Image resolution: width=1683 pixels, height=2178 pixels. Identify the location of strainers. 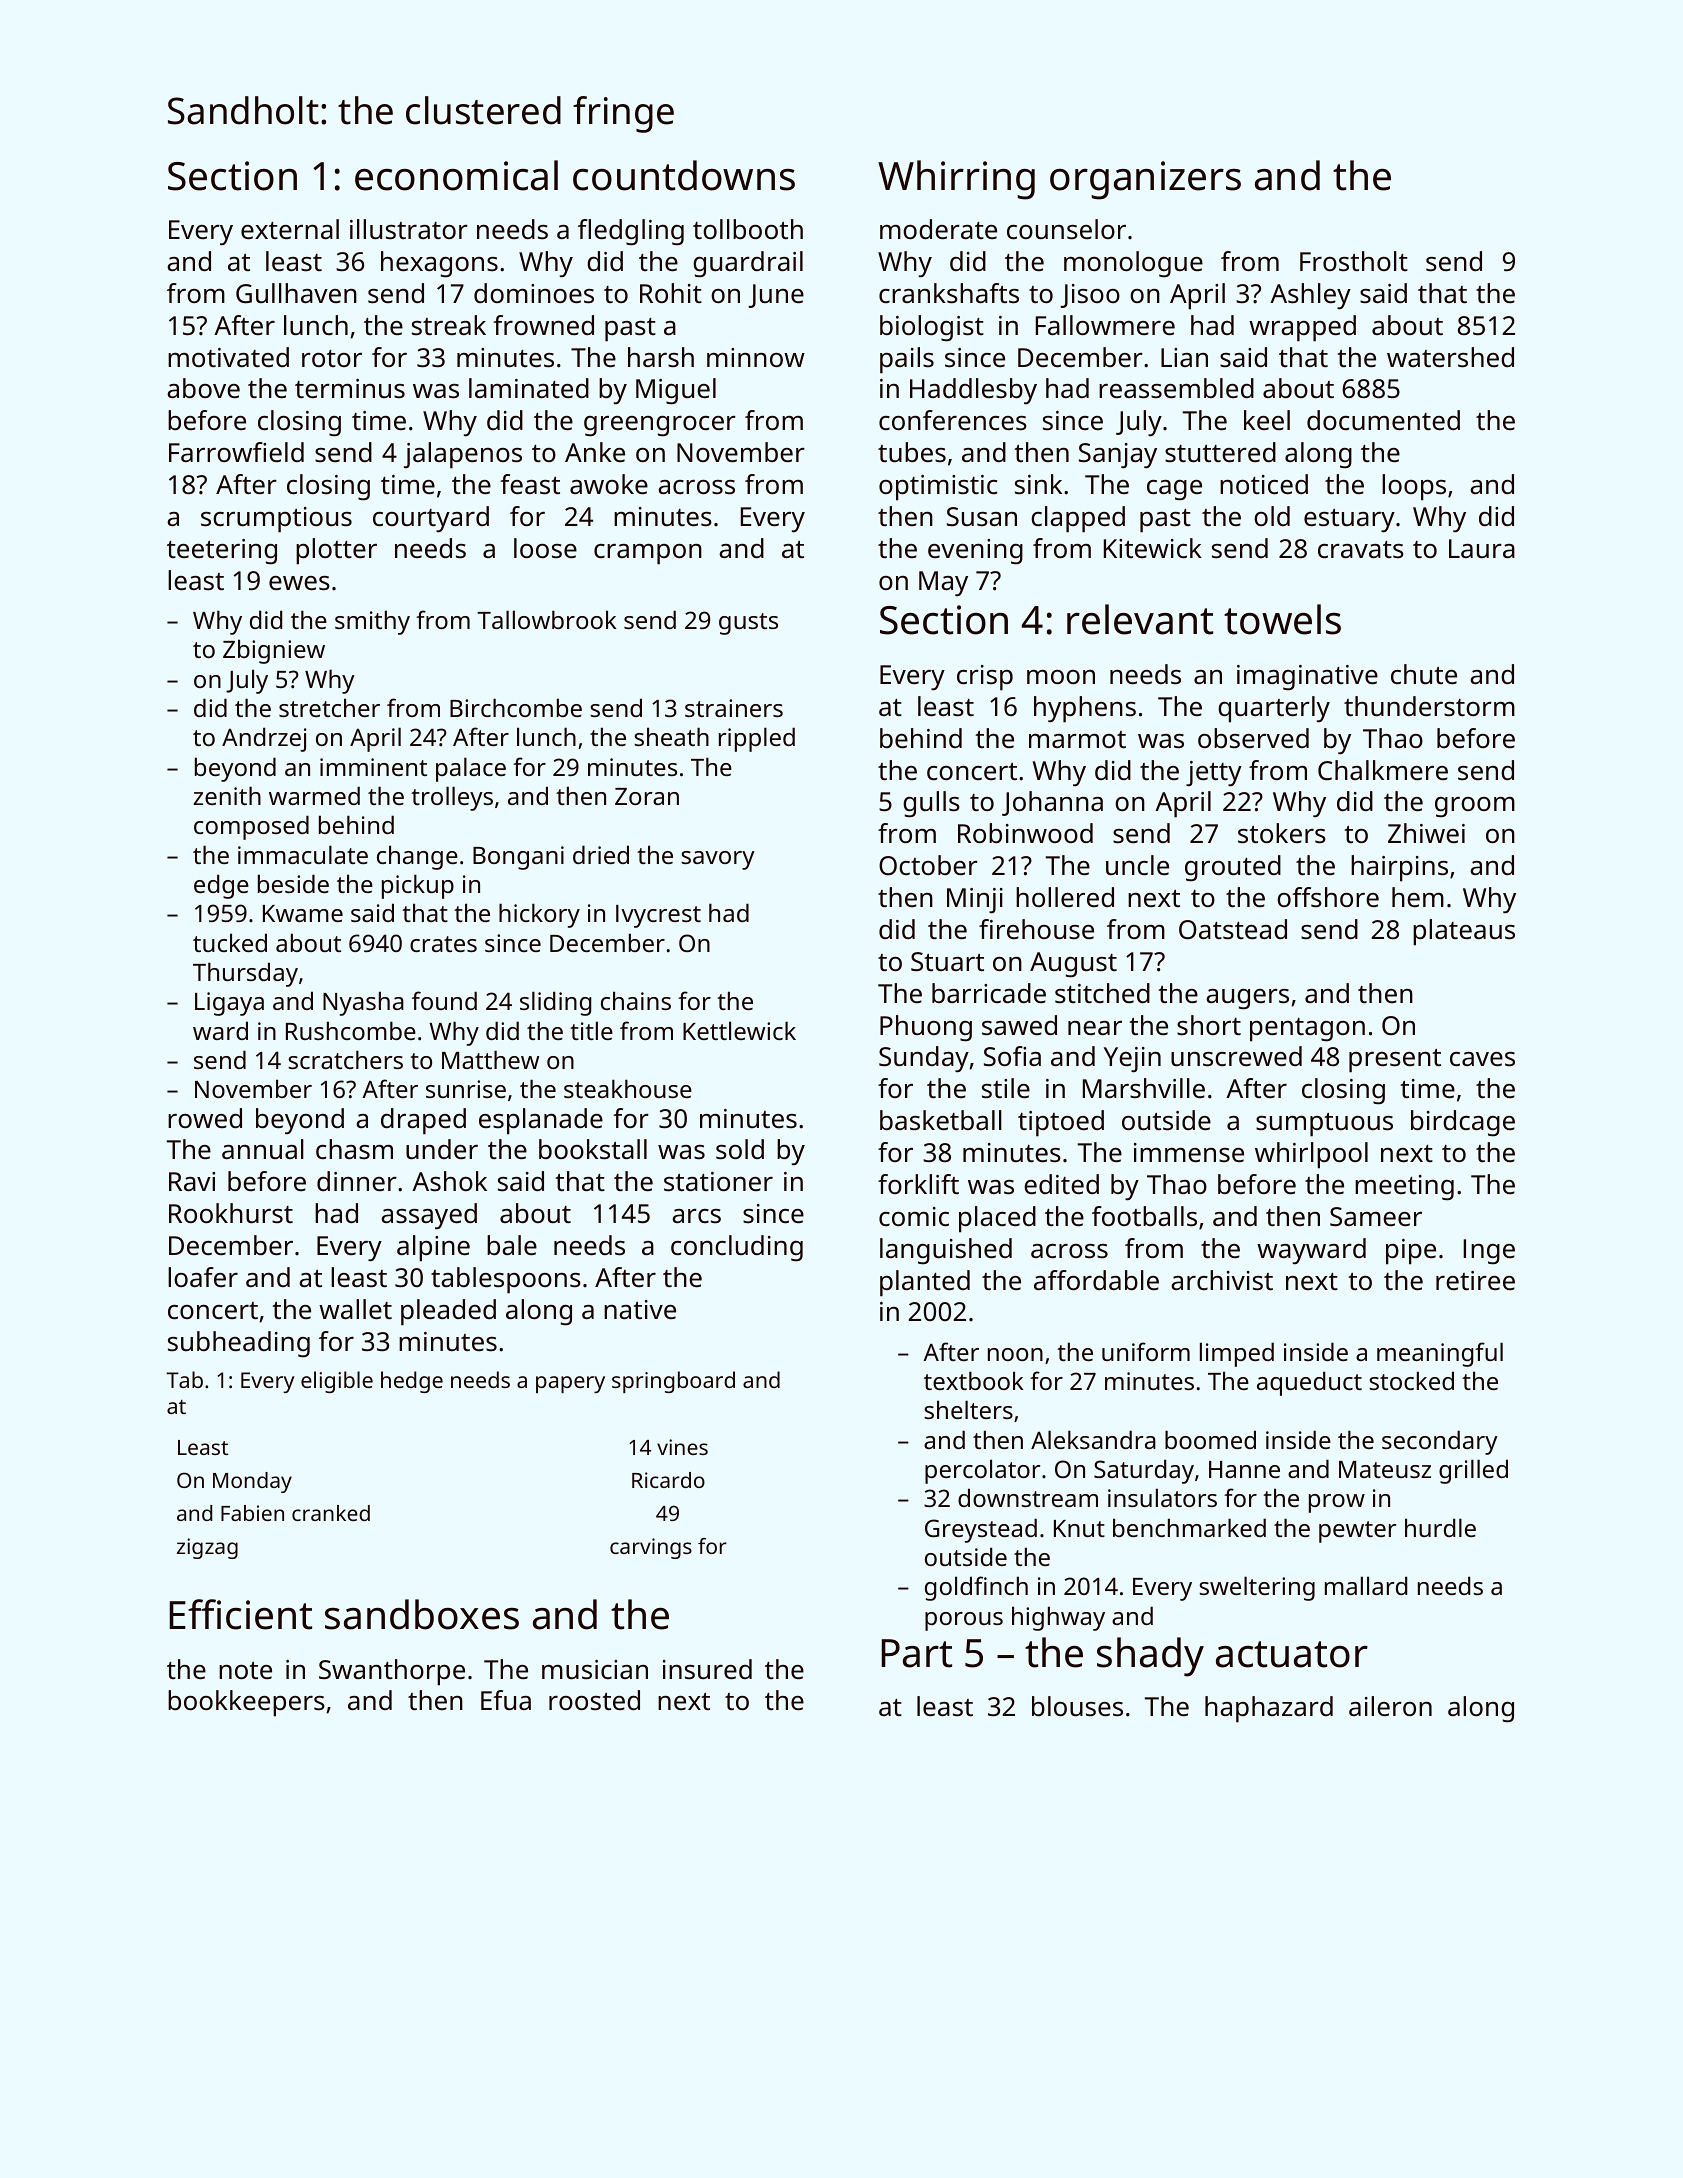
(734, 708).
